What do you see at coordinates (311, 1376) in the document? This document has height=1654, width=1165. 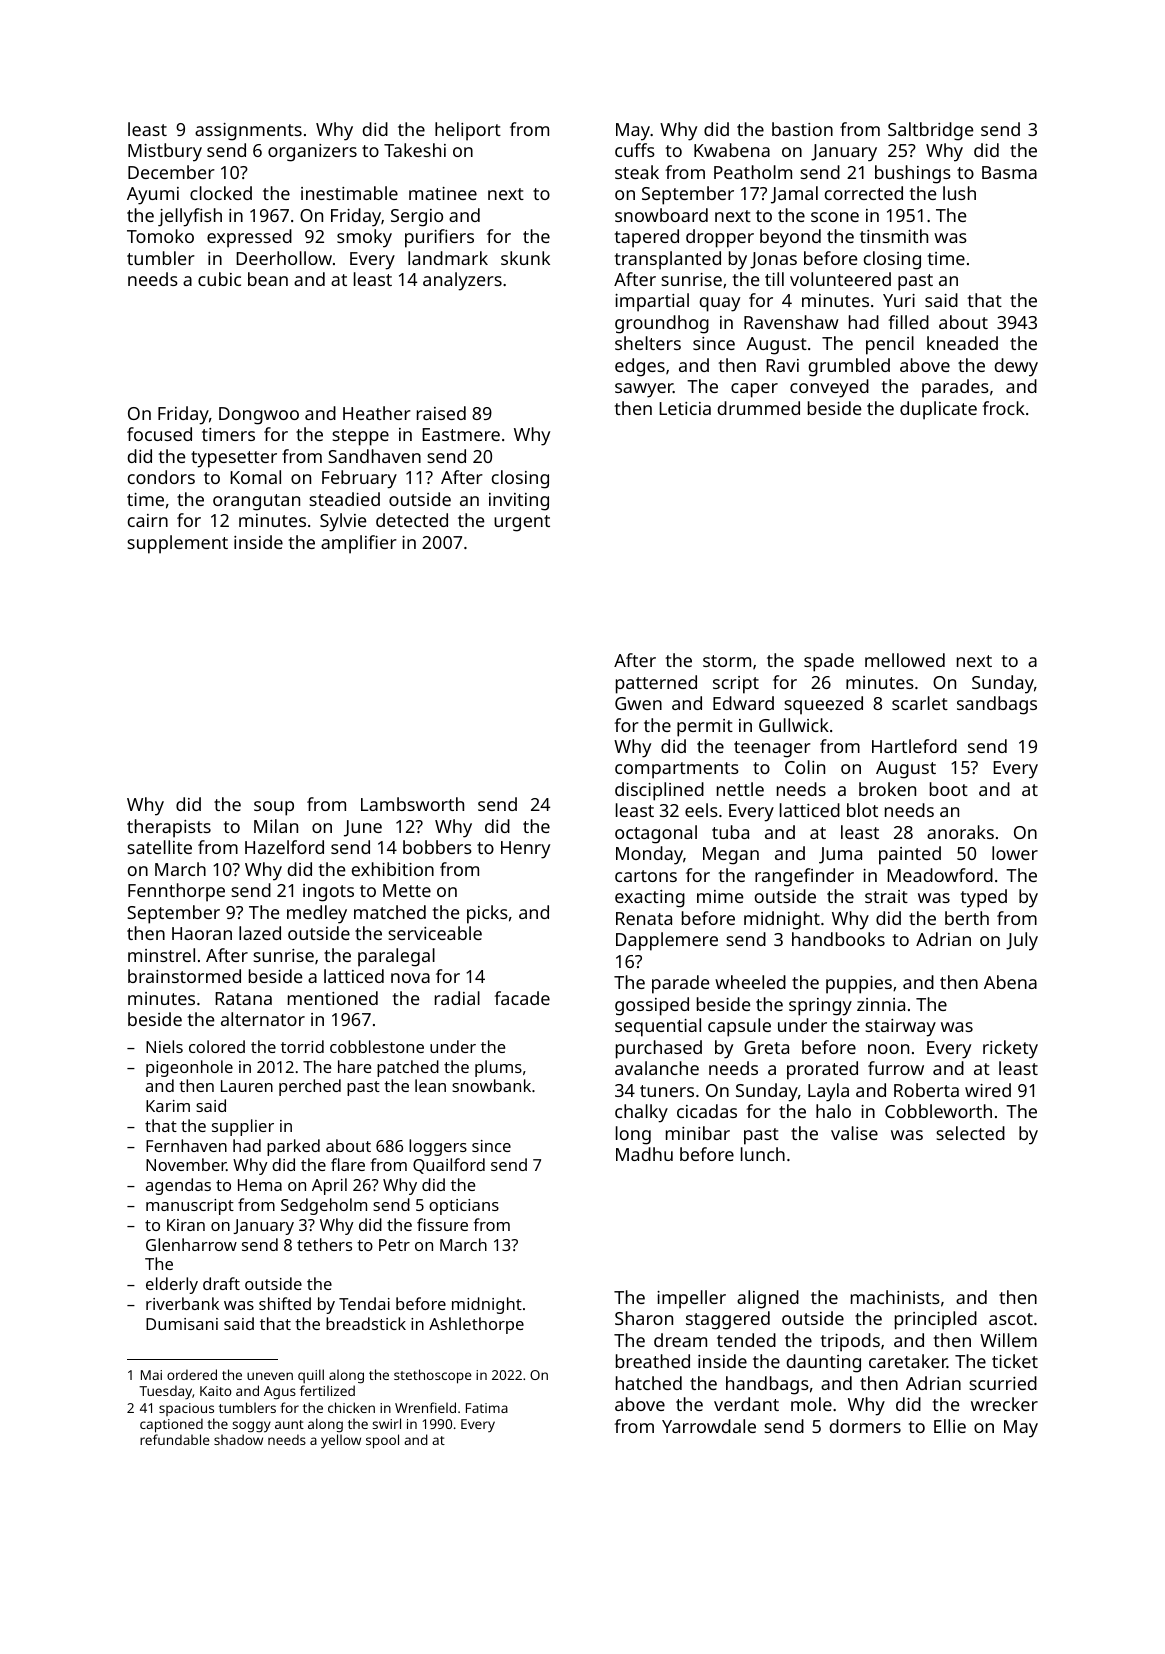 I see `quill` at bounding box center [311, 1376].
